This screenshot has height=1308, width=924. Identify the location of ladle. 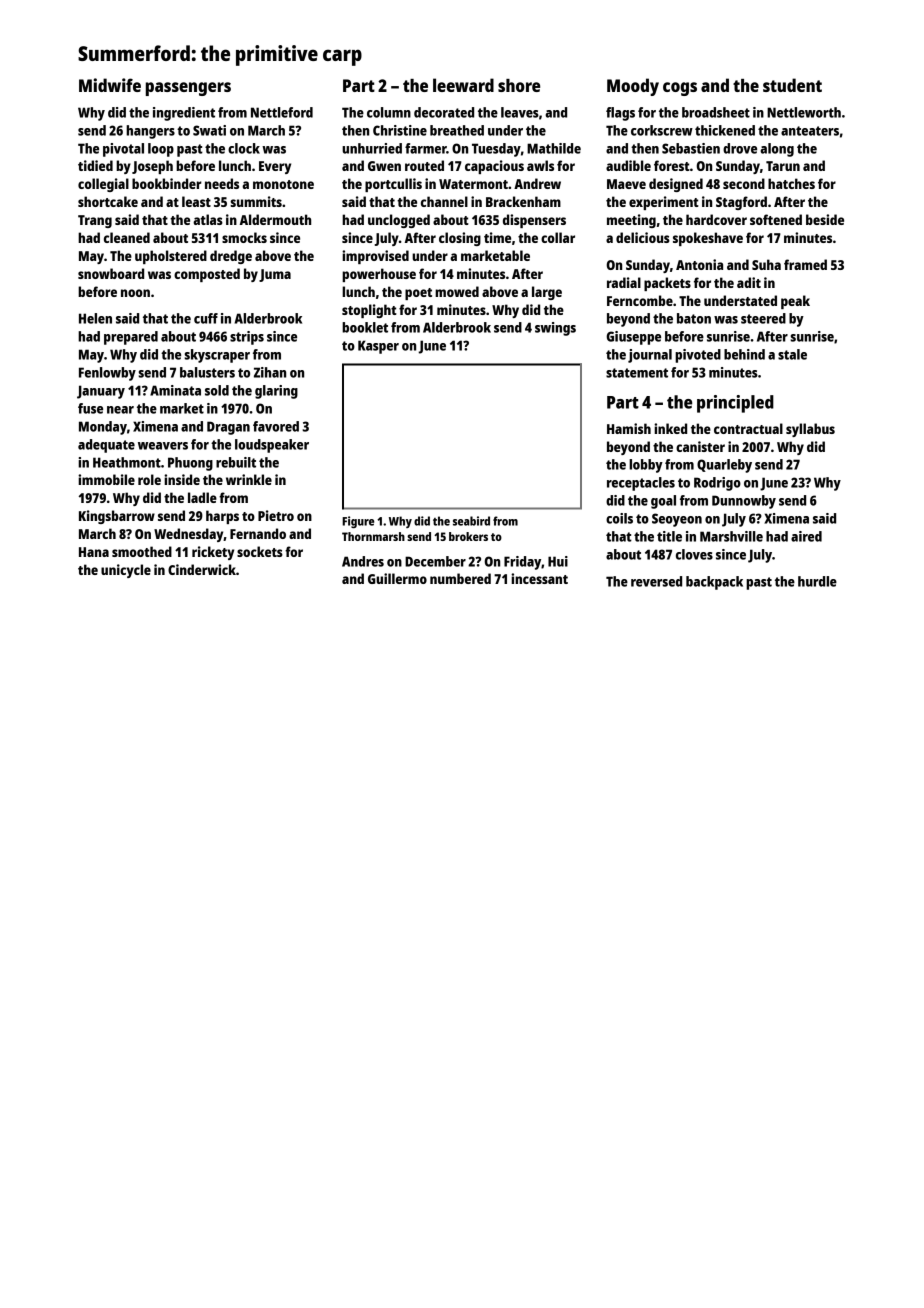
(202, 497).
